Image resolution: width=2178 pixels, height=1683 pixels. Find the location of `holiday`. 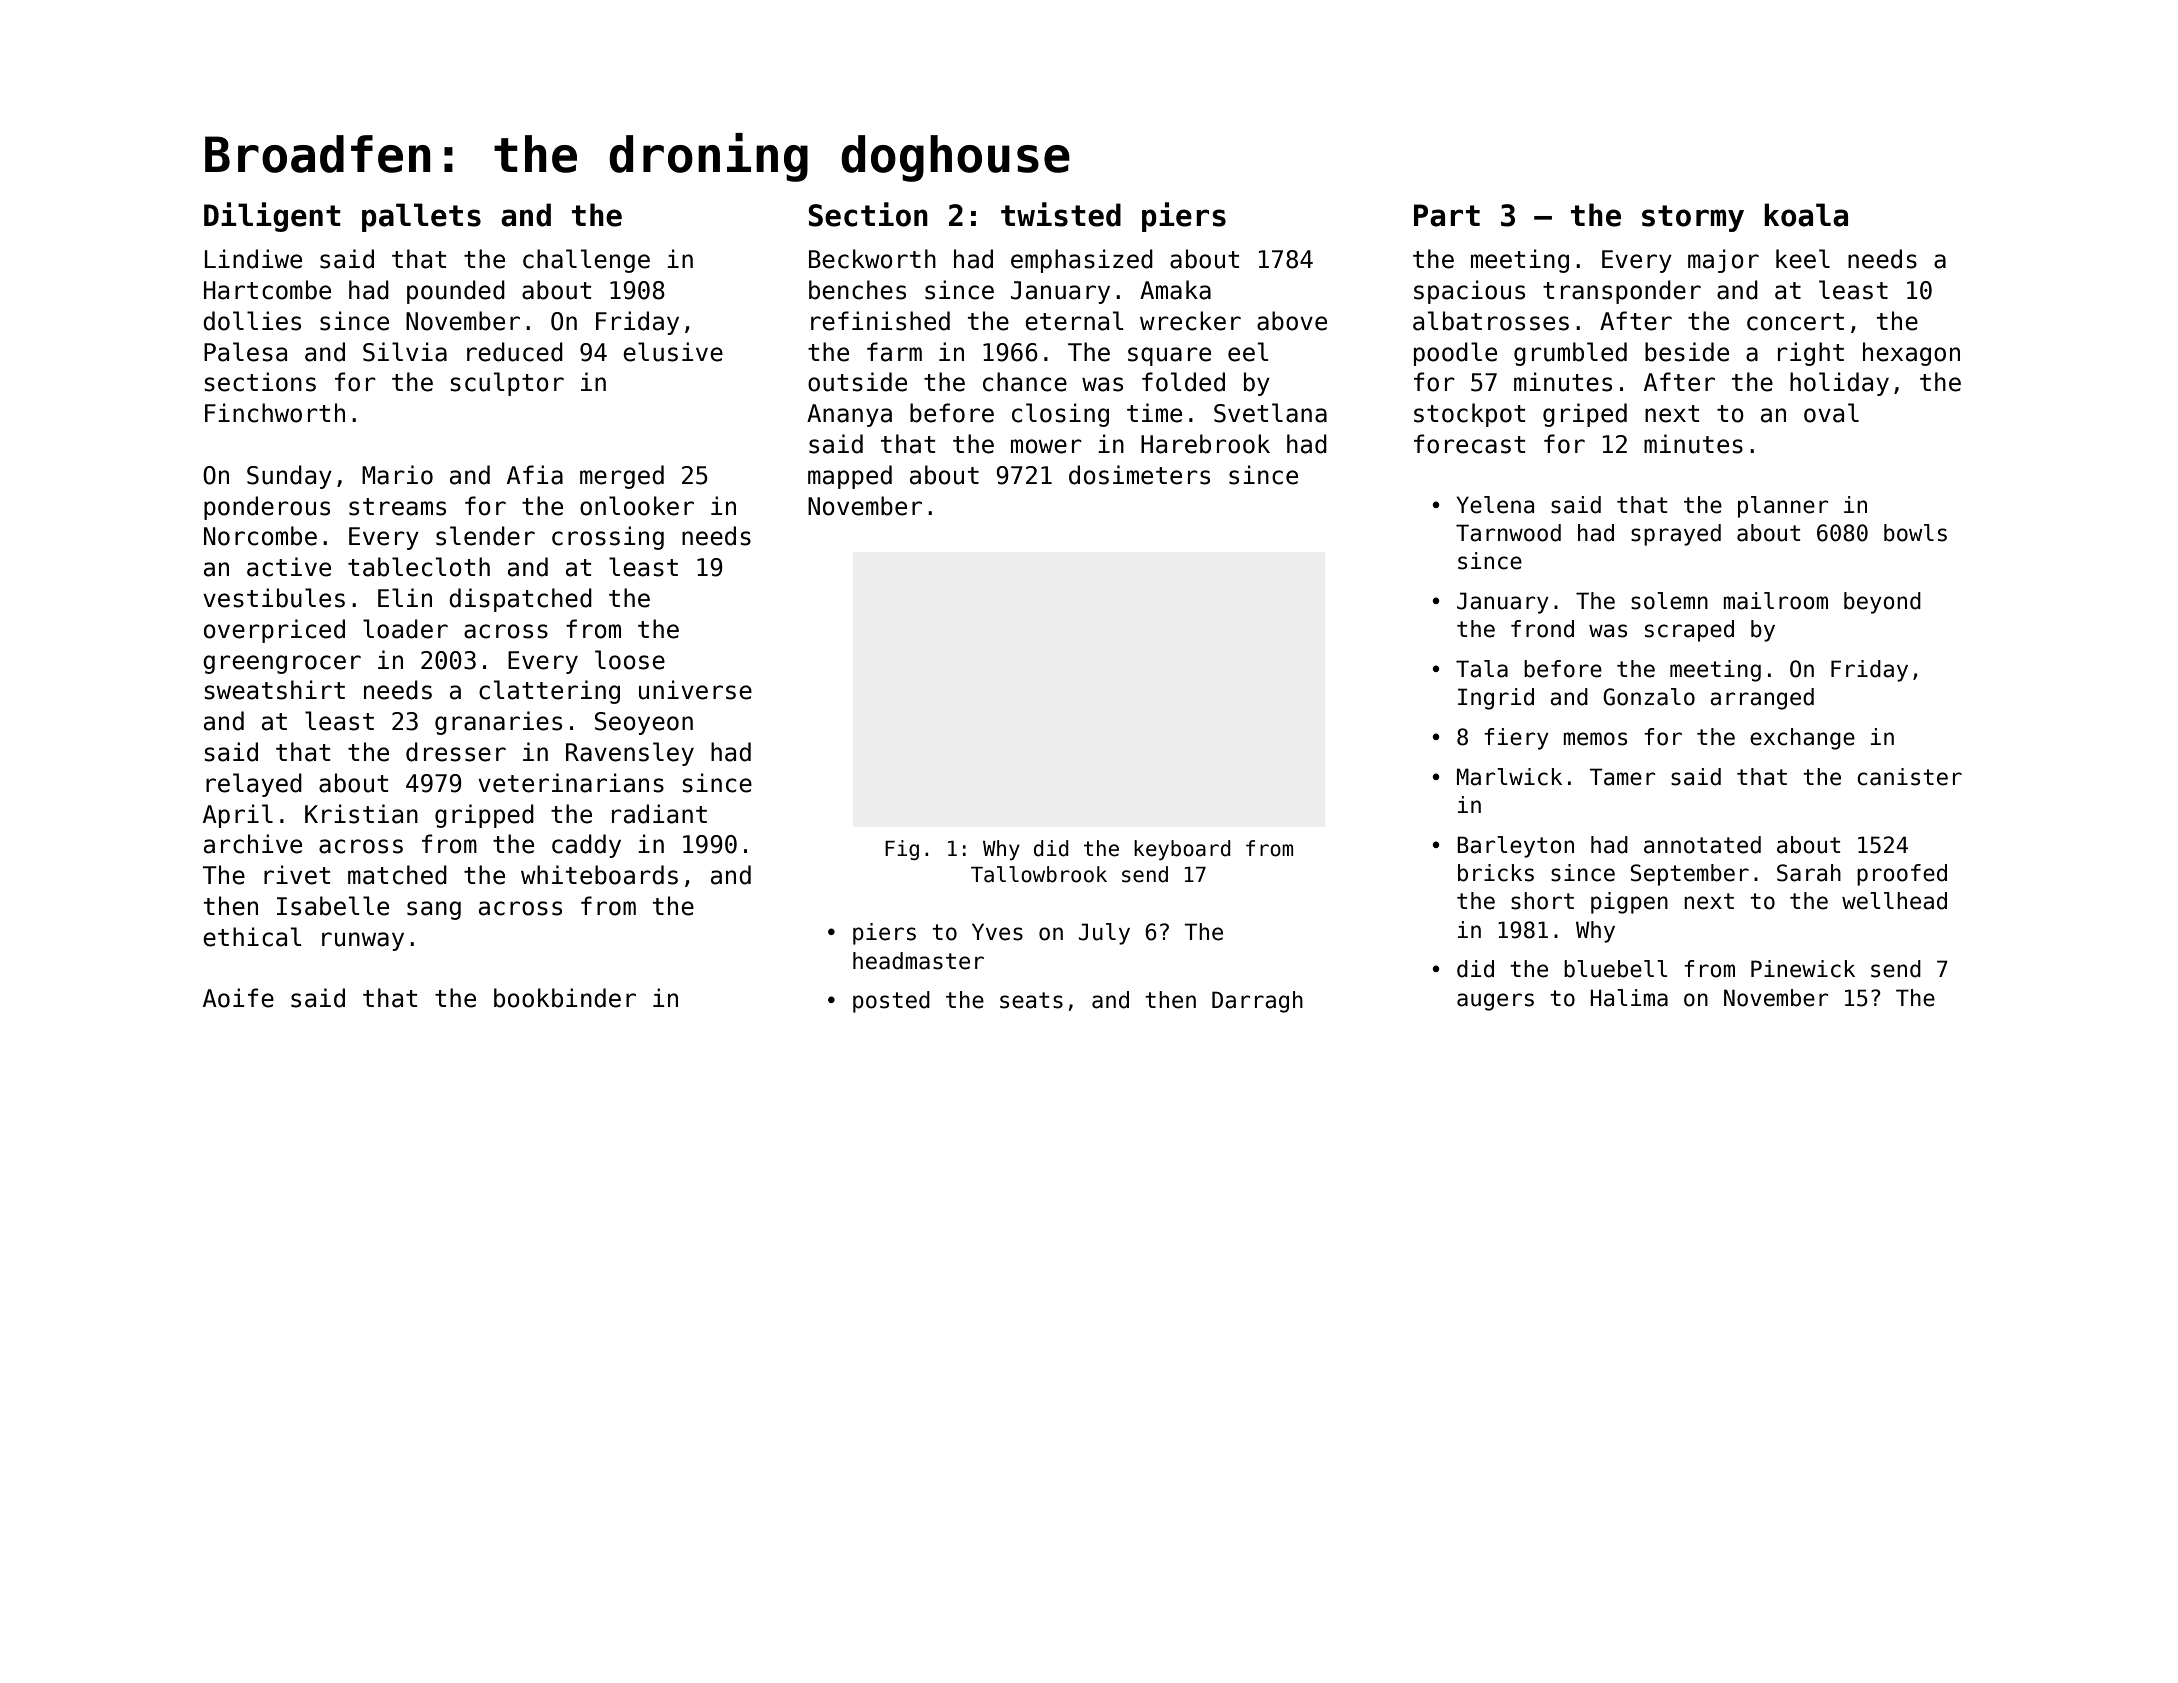

holiday is located at coordinates (1839, 384).
